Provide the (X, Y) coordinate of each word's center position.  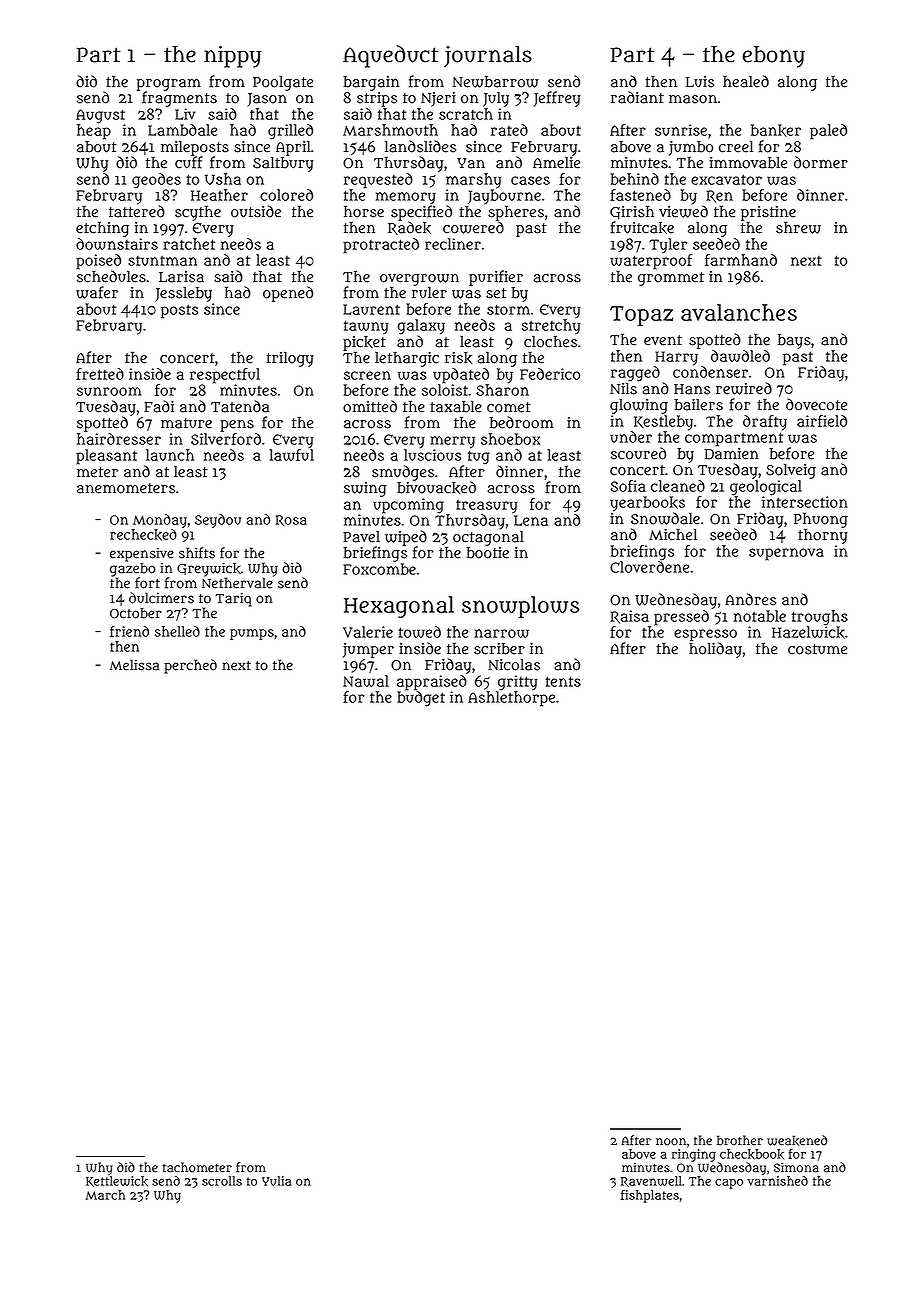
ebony (773, 57)
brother (740, 1140)
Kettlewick (117, 1181)
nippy (232, 57)
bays (794, 341)
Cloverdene (649, 567)
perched (190, 666)
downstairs (117, 244)
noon (671, 1142)
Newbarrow (495, 82)
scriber (499, 649)
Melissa (134, 665)
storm (508, 309)
